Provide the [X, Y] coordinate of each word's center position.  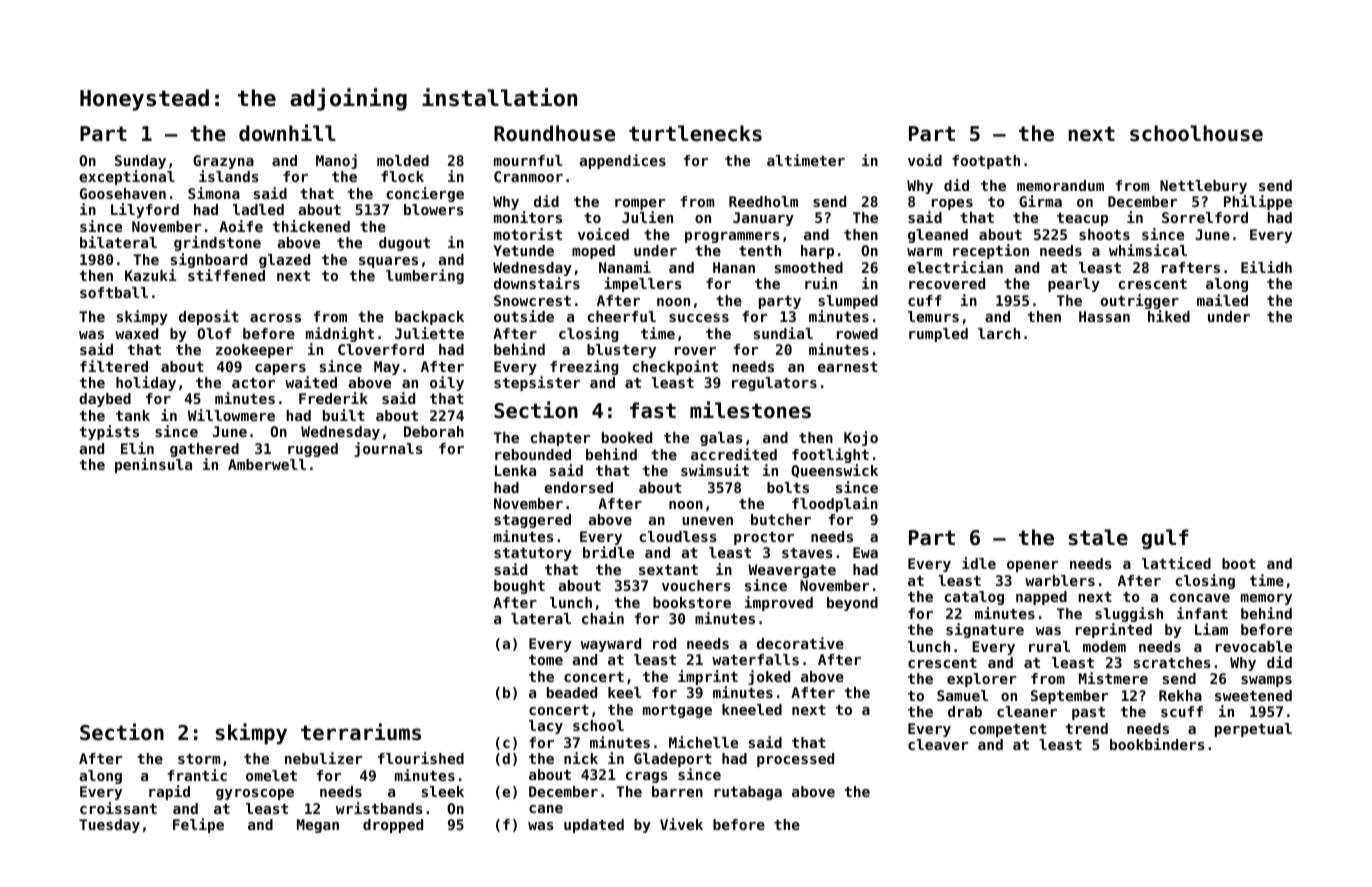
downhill [287, 133]
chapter [560, 439]
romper [640, 204]
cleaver [938, 744]
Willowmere [231, 415]
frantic [197, 775]
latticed [1176, 563]
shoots [1104, 234]
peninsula [153, 465]
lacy [546, 727]
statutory [533, 554]
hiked [1169, 316]
